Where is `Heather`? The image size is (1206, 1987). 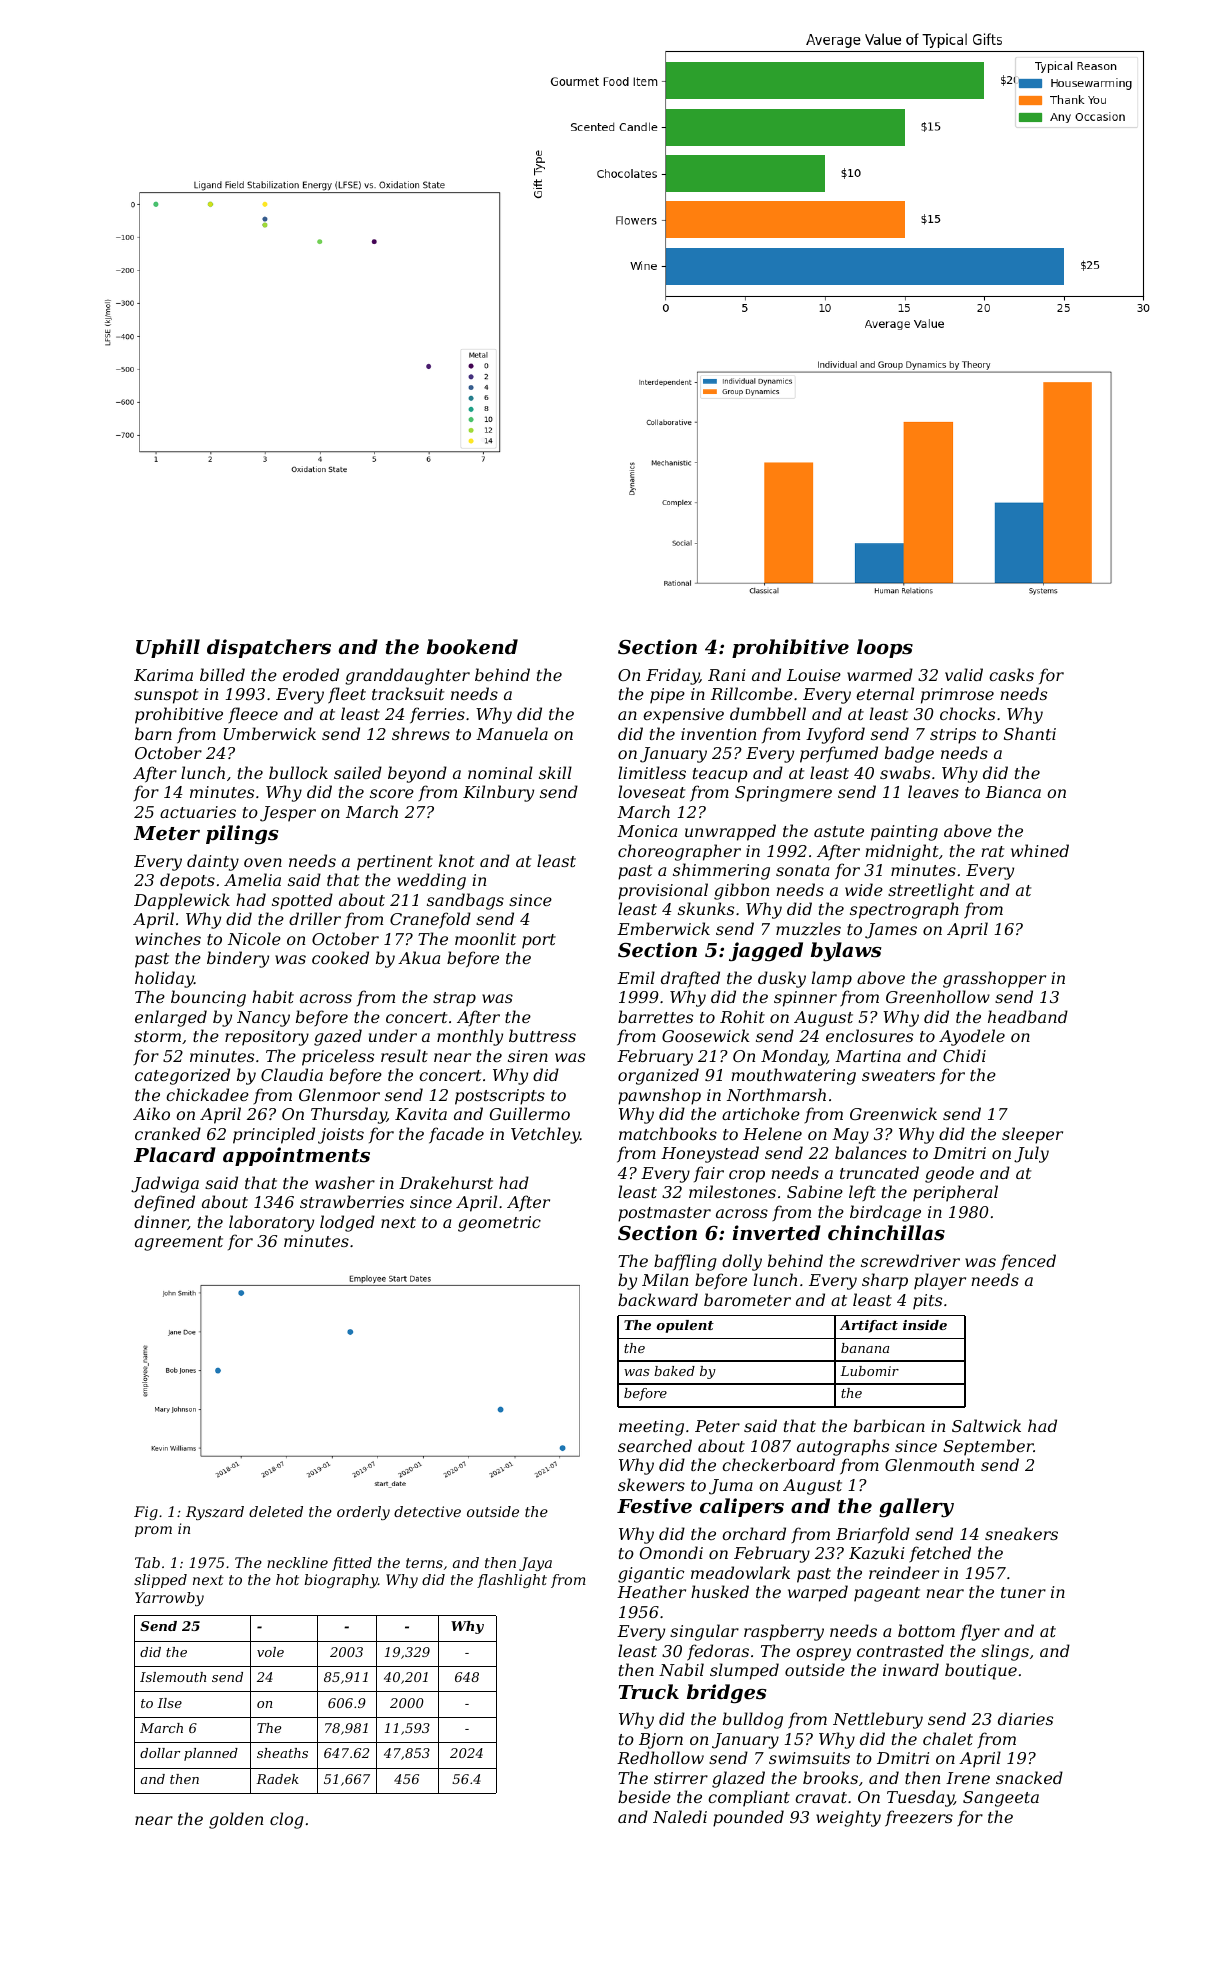
Heather is located at coordinates (651, 1591).
